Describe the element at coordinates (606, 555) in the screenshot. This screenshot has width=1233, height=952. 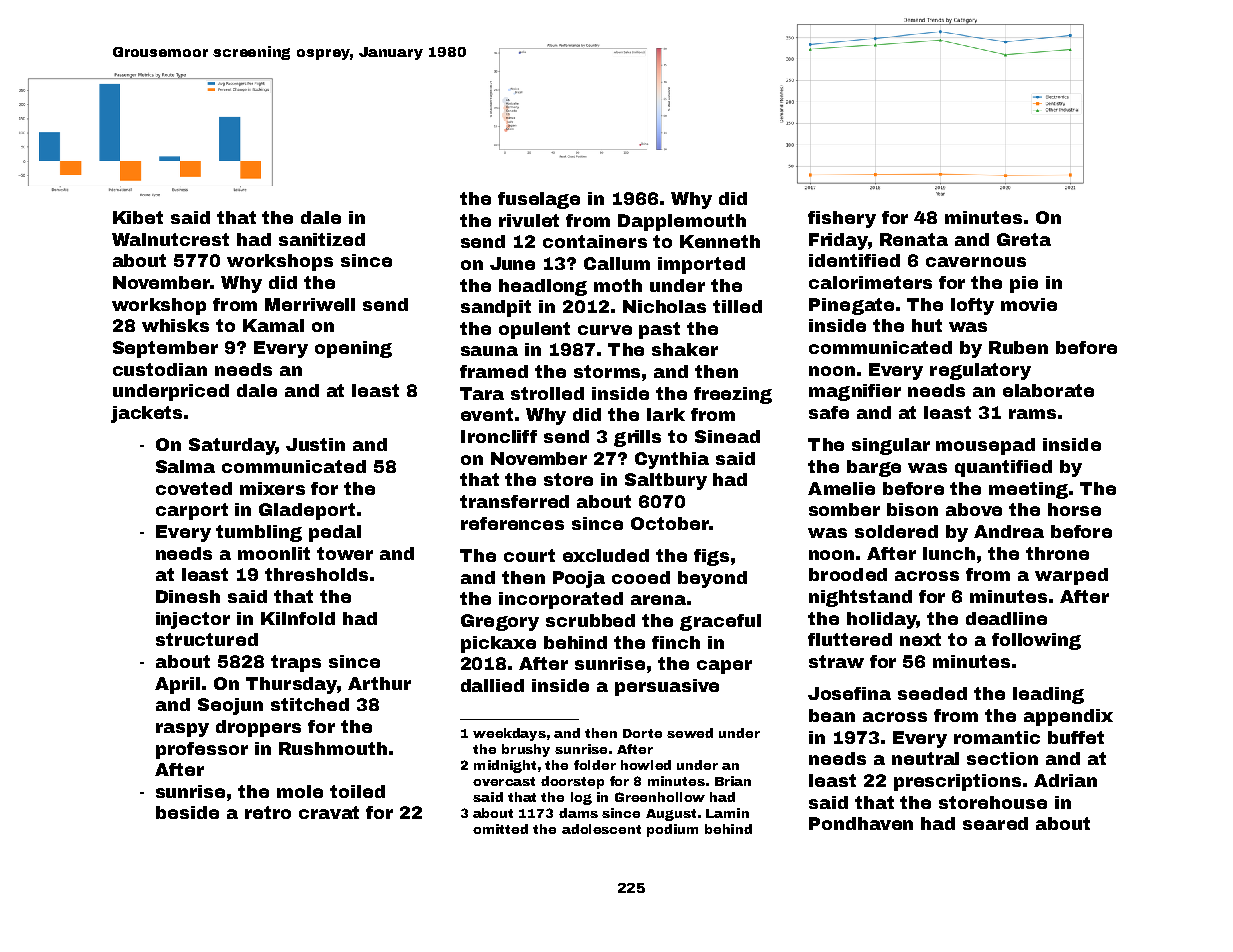
I see `excluded` at that location.
